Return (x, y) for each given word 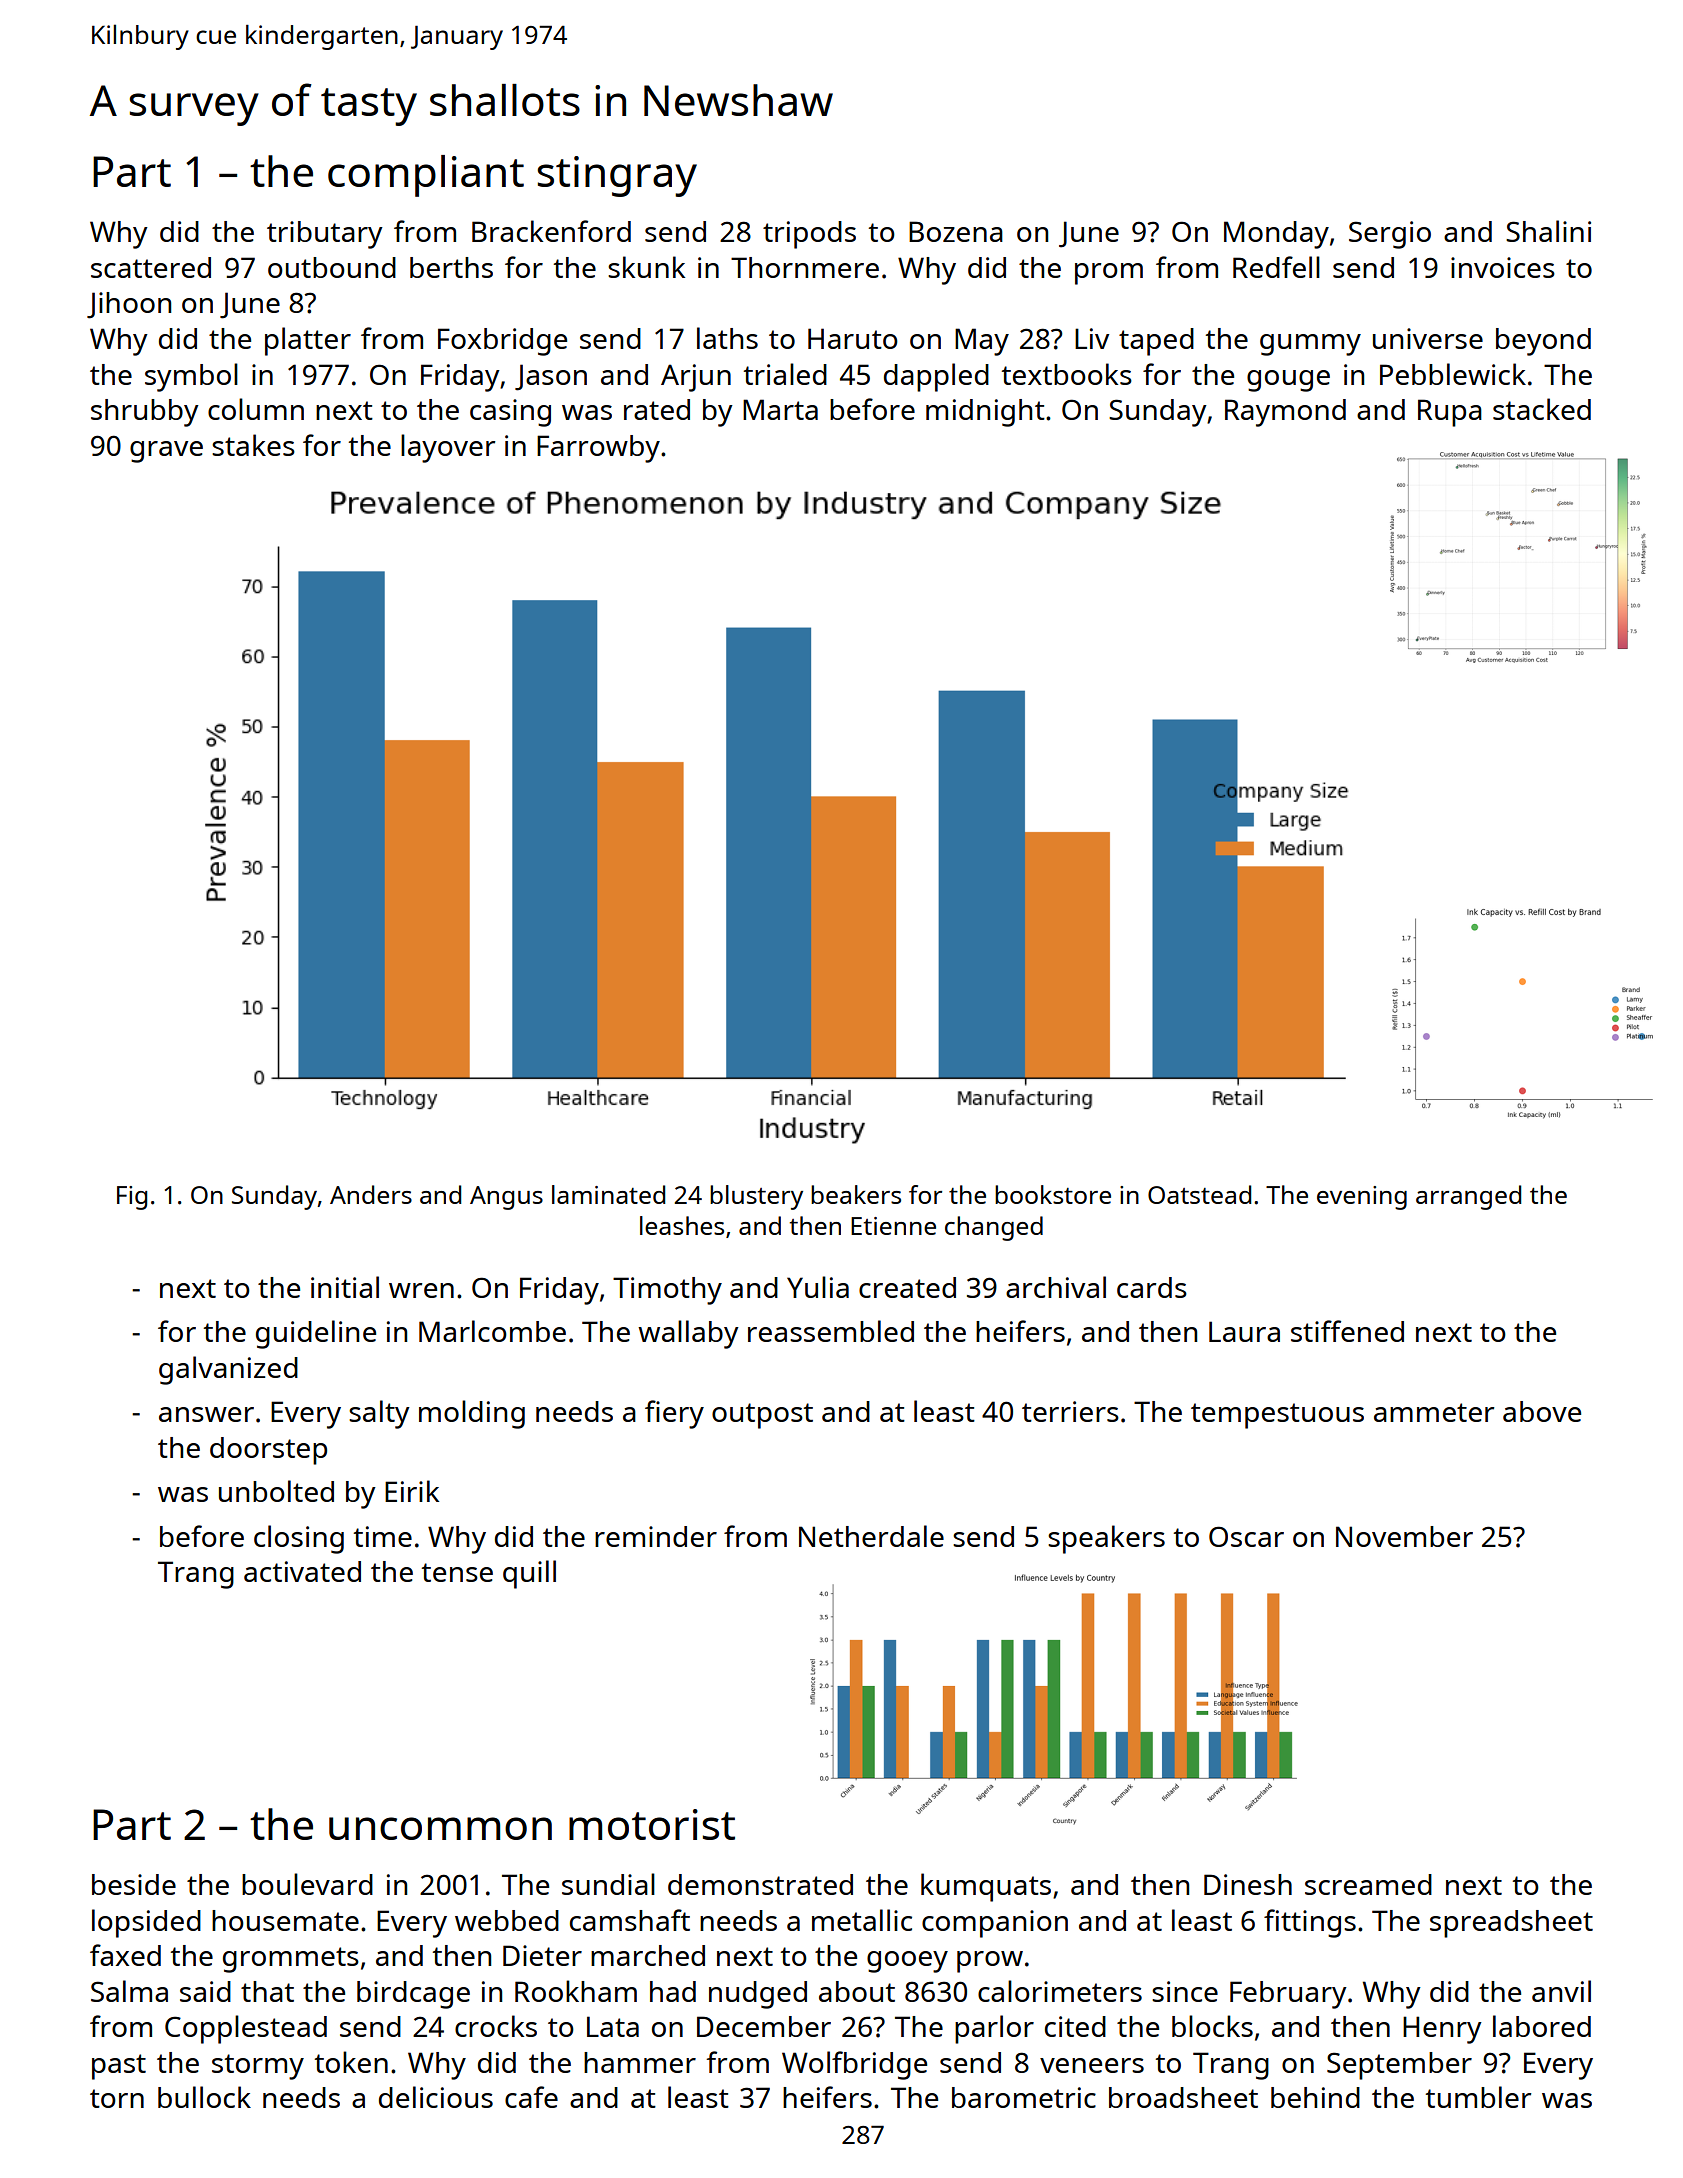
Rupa (1450, 413)
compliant (426, 176)
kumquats (986, 1887)
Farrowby (598, 449)
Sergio (1390, 235)
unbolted (276, 1491)
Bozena (956, 231)
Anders (371, 1194)
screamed (1368, 1884)
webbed (507, 1920)
